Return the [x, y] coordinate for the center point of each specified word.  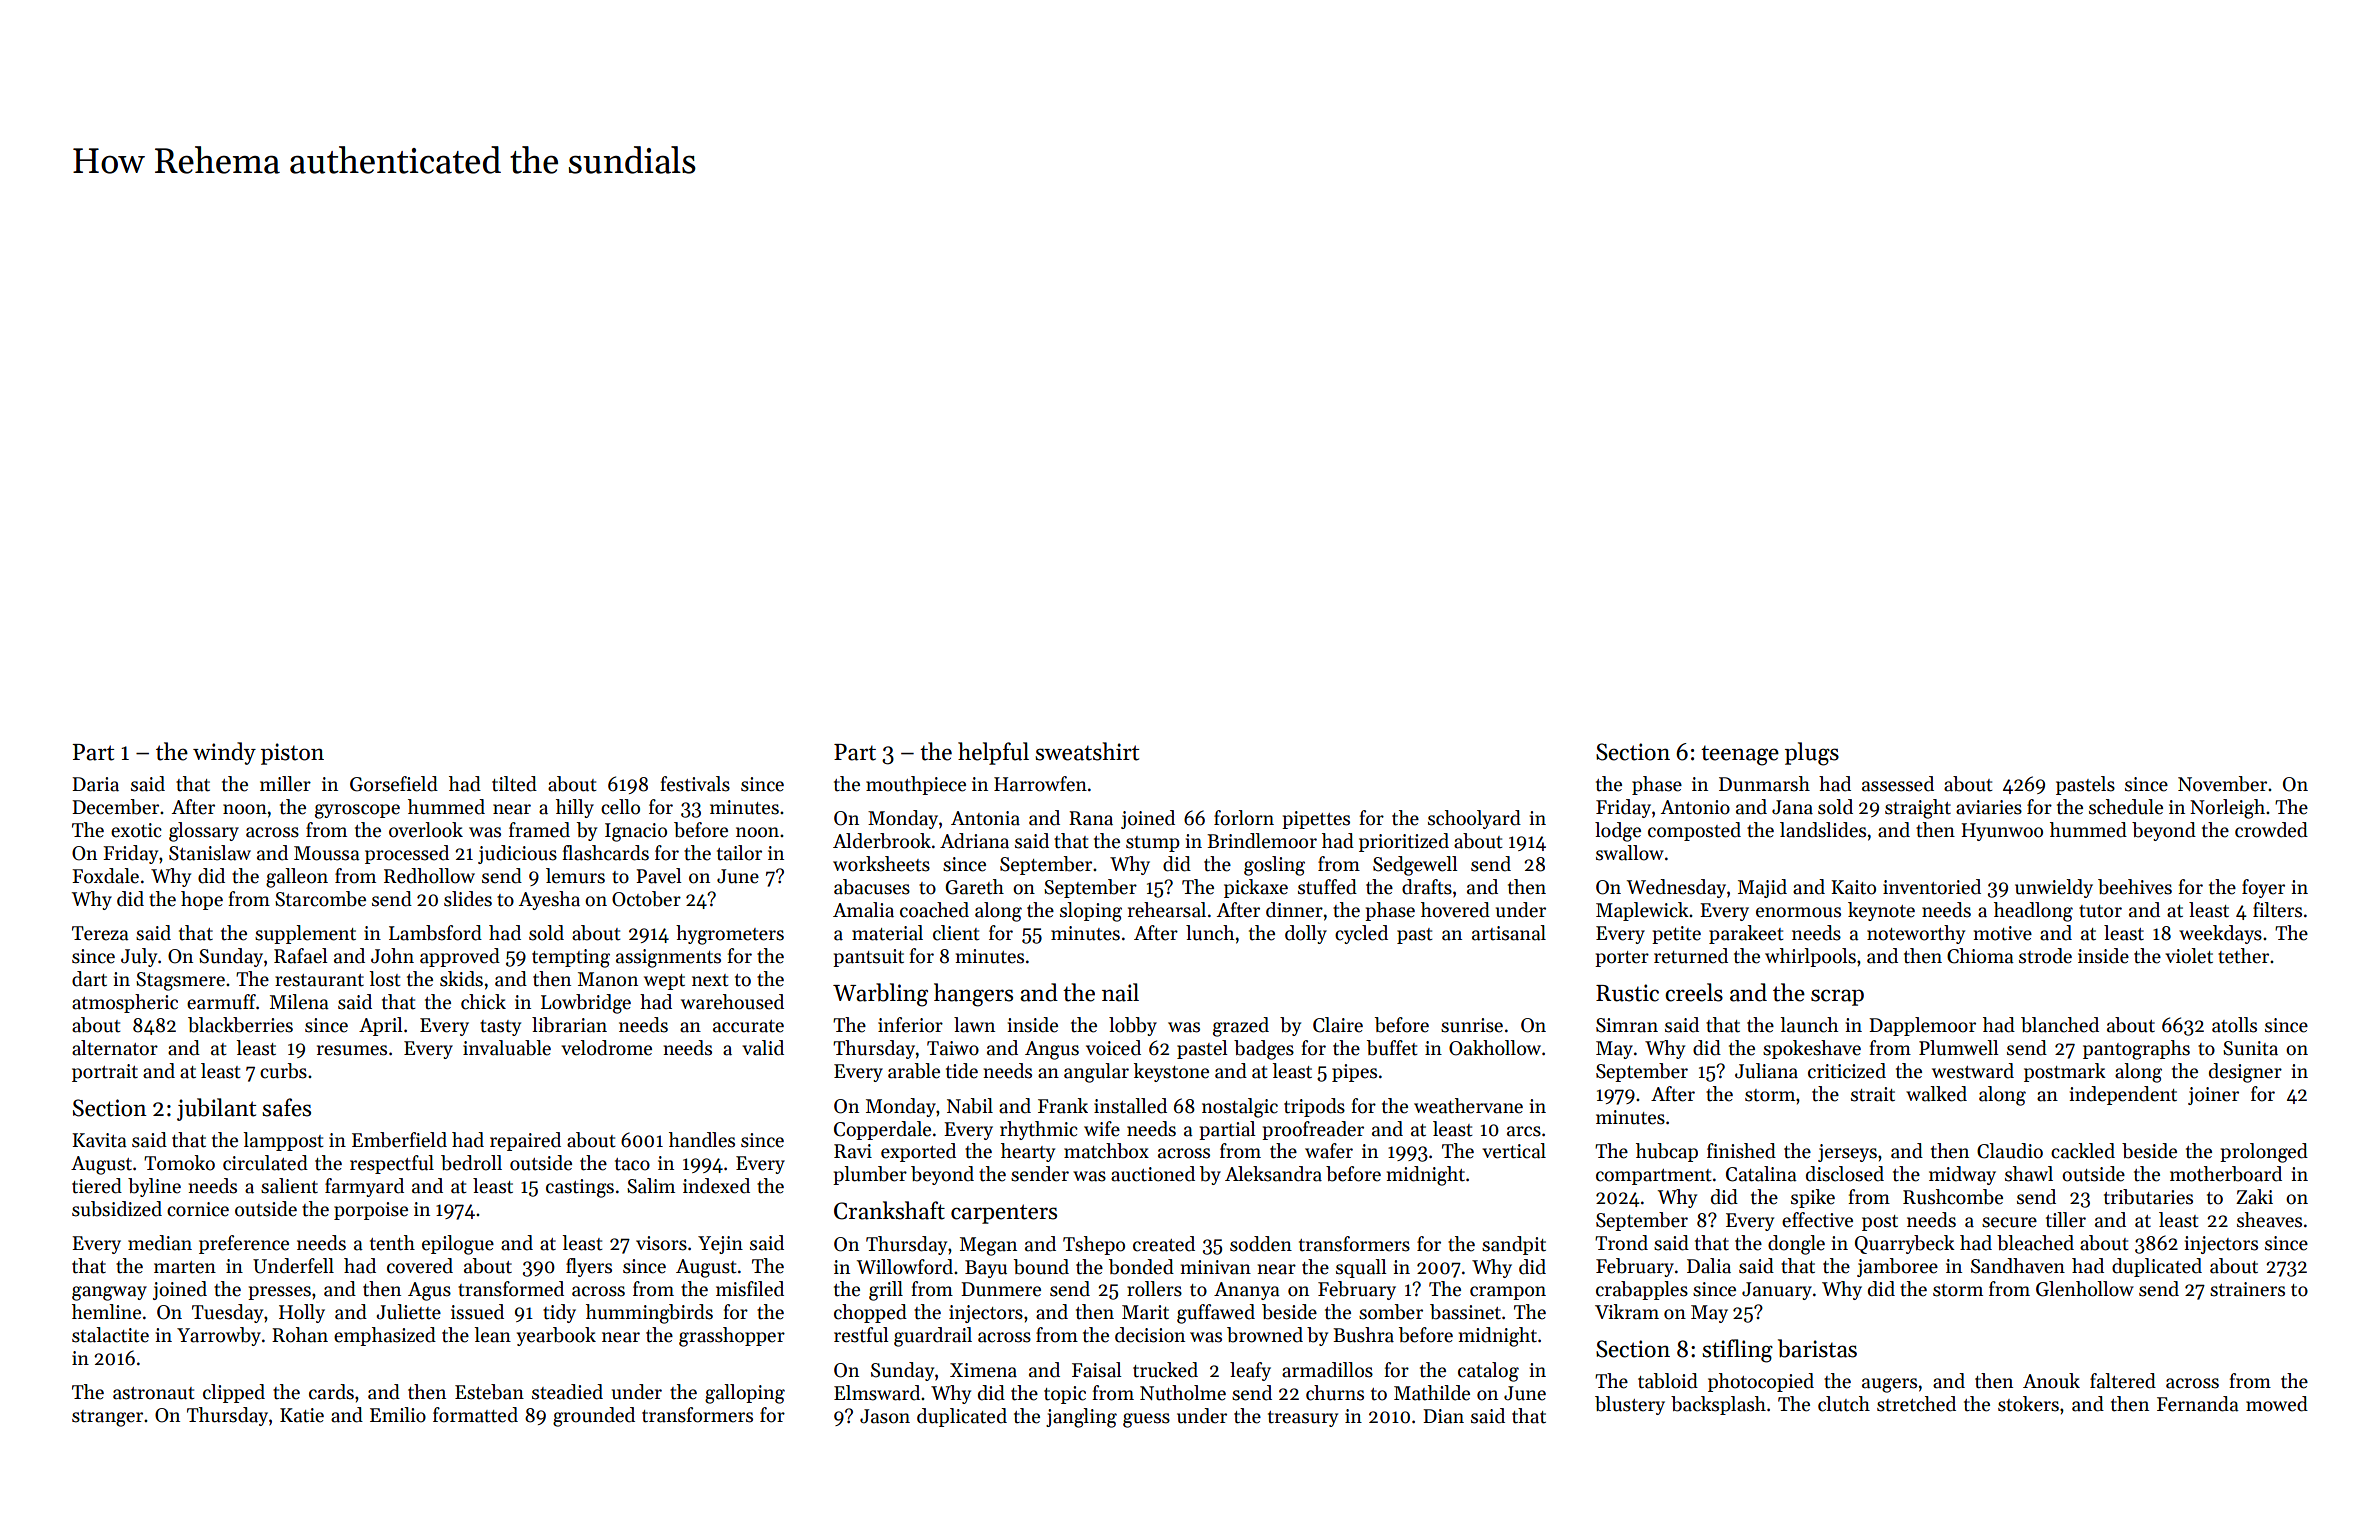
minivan [1216, 1267]
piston [292, 754]
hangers [973, 995]
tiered [97, 1186]
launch [1809, 1025]
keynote [1881, 911]
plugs [1812, 754]
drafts [1427, 887]
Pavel [659, 876]
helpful [993, 753]
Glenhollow [2085, 1289]
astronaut [154, 1393]
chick [483, 1002]
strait [1873, 1094]
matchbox [1106, 1151]
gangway [109, 1293]
